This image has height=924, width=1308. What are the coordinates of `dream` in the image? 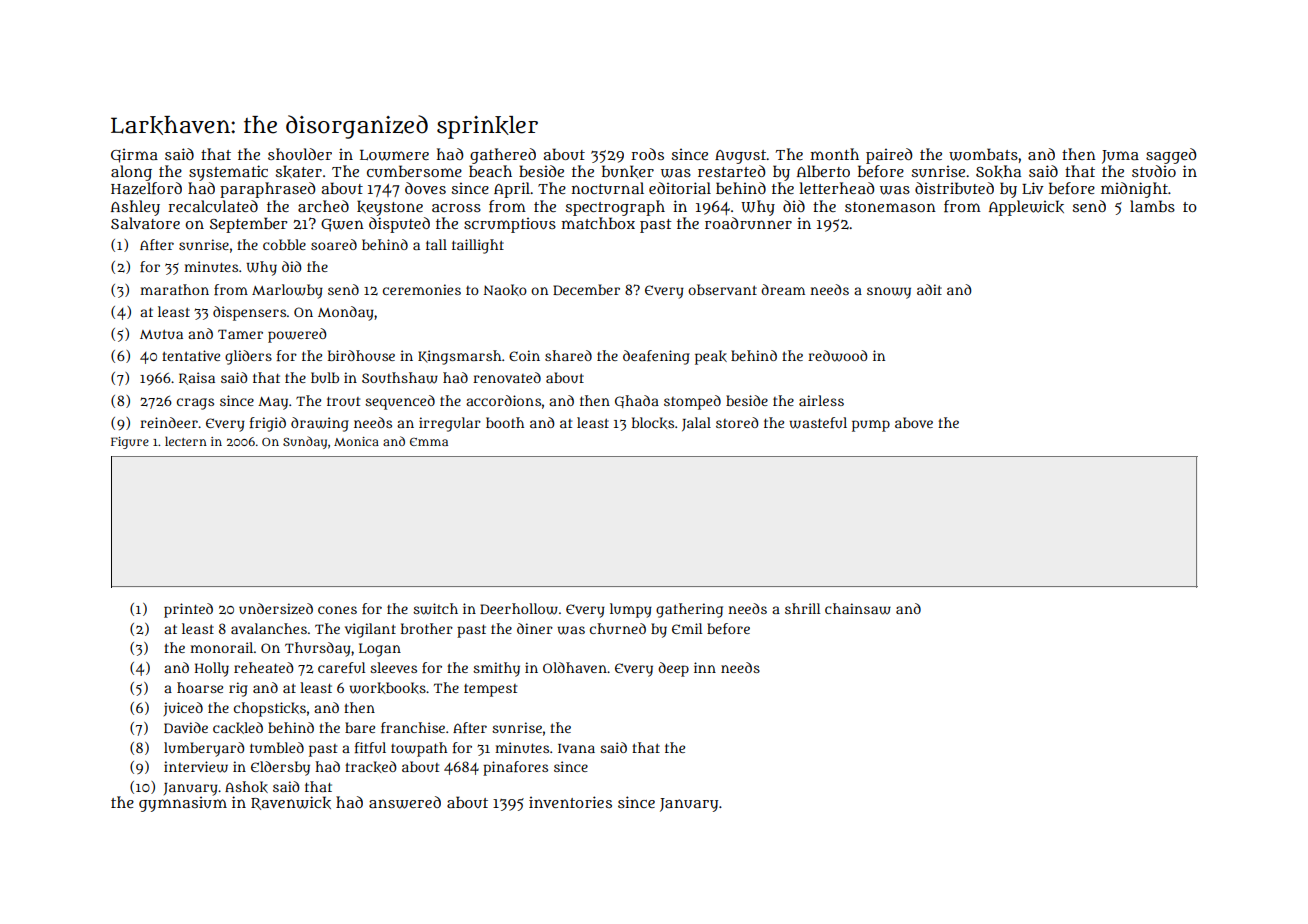 It's located at (783, 289).
